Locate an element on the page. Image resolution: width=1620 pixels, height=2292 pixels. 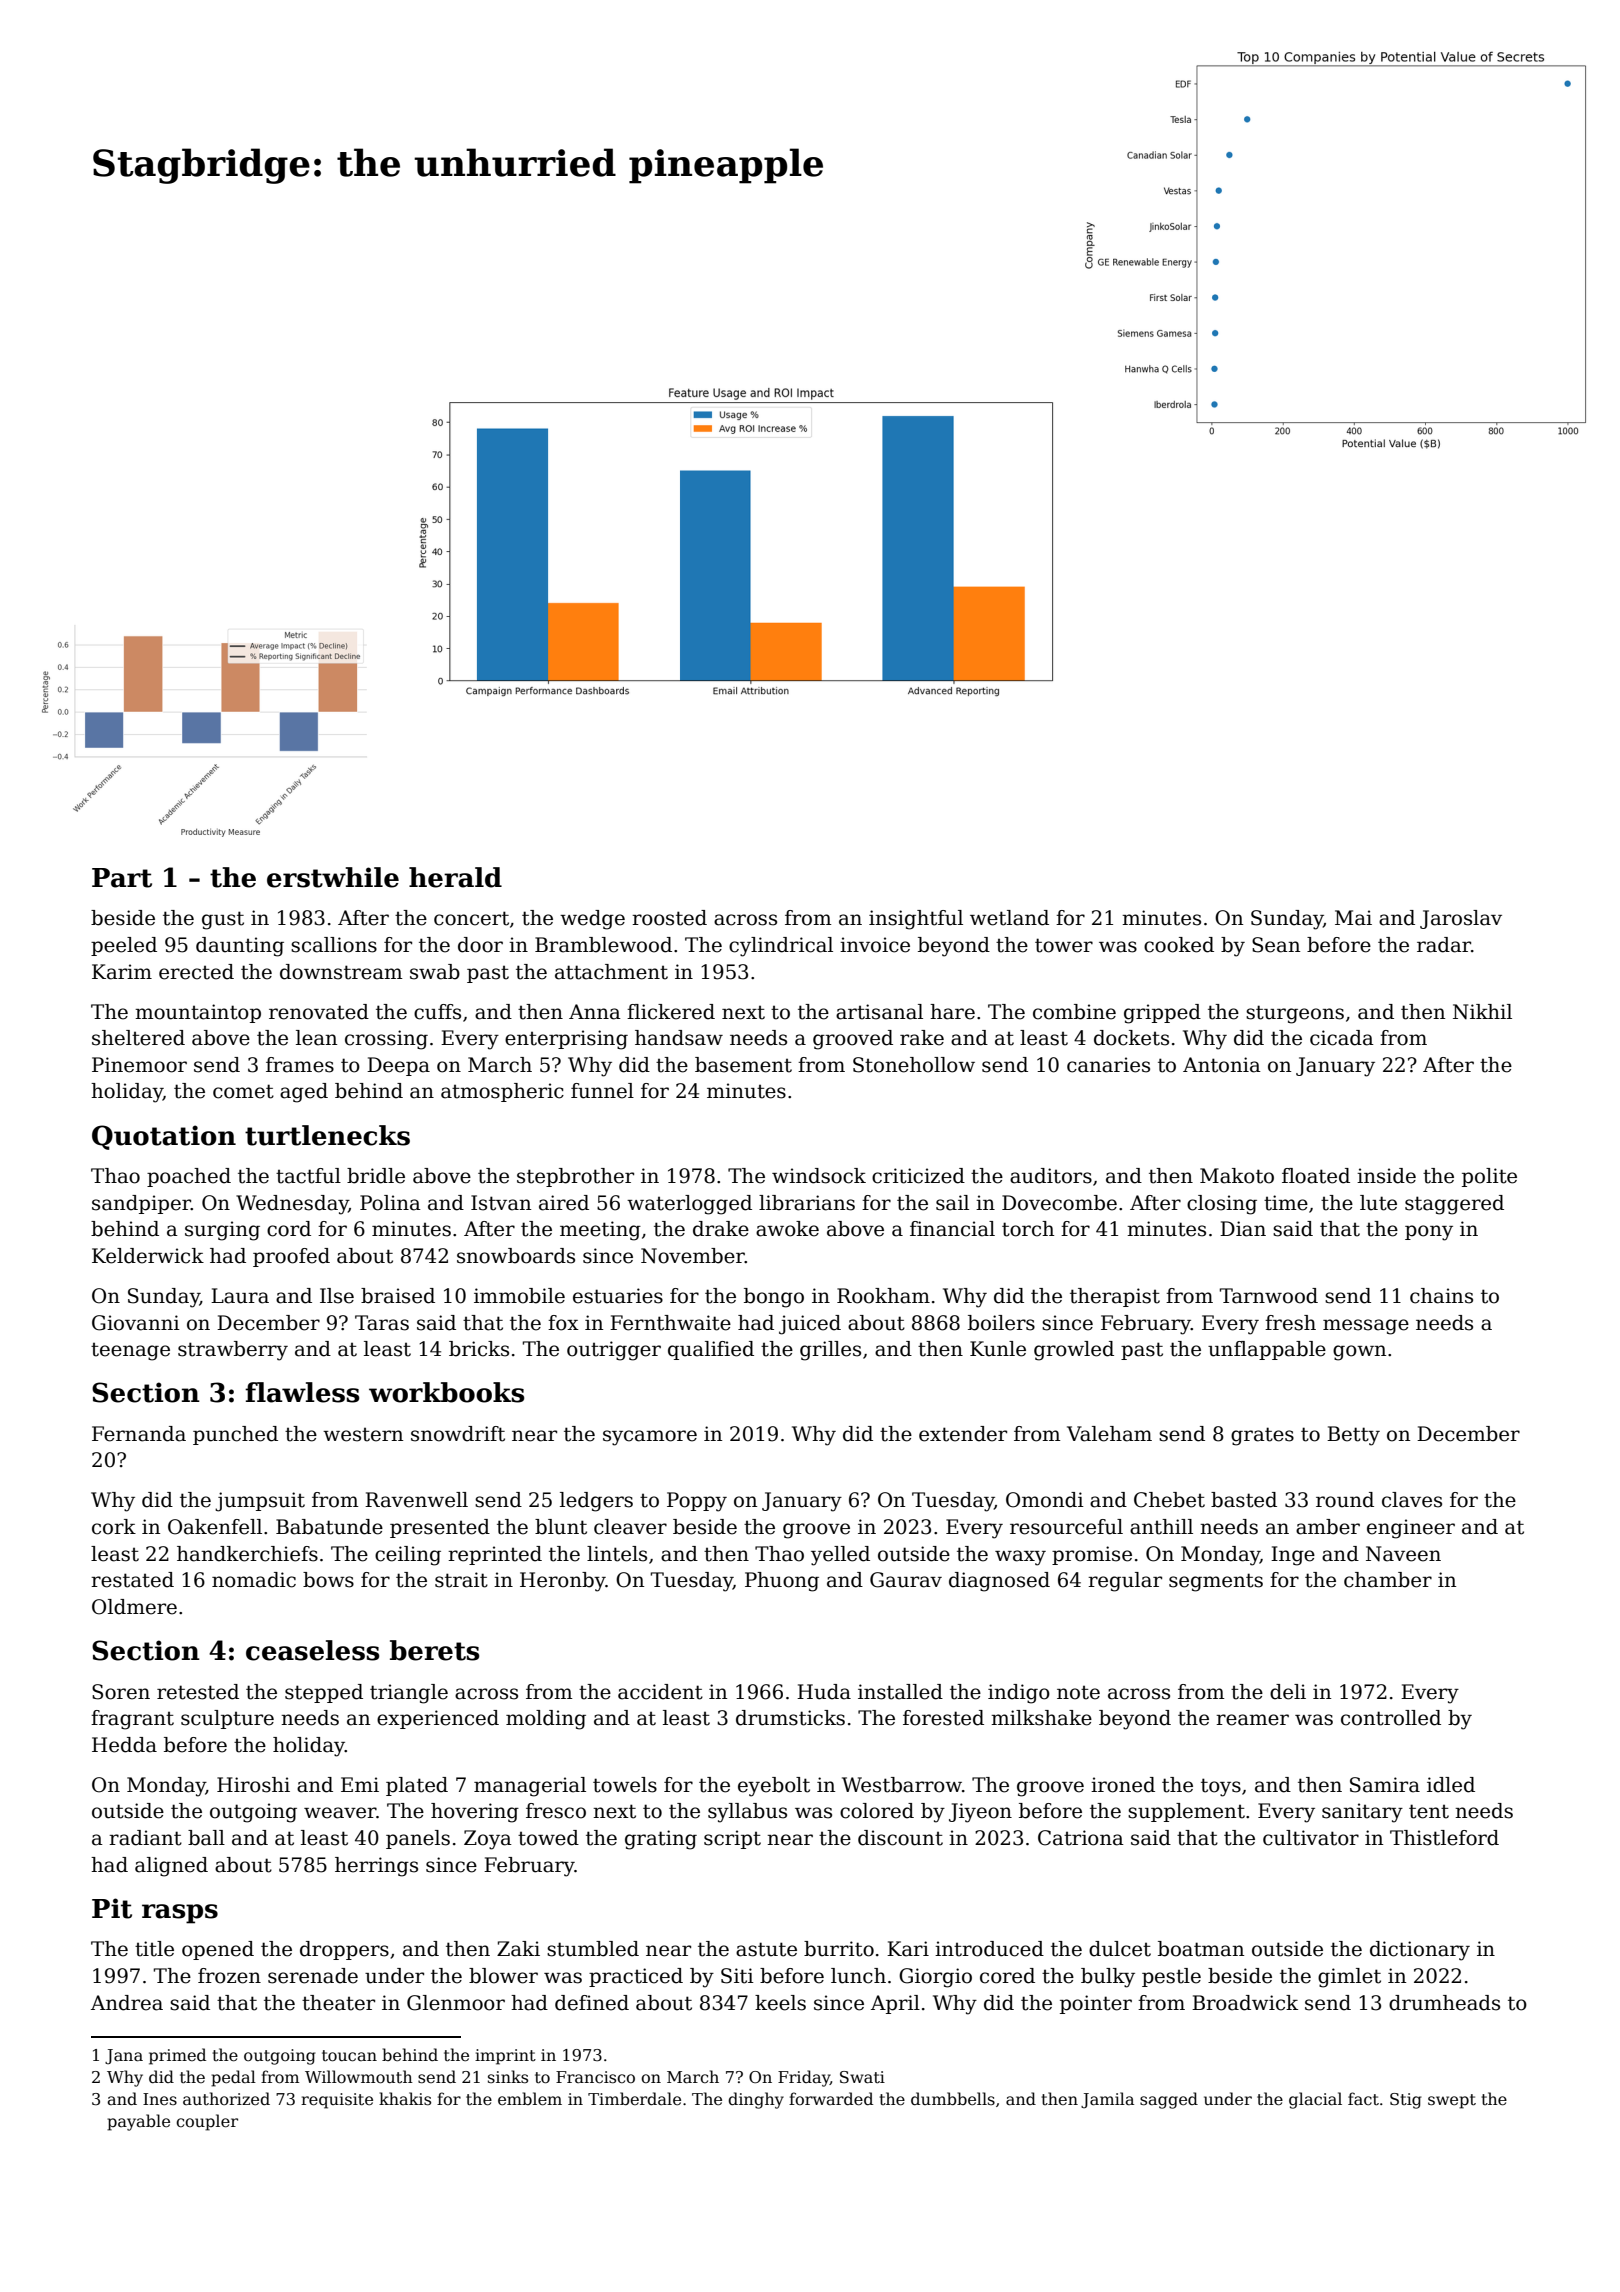
Part is located at coordinates (122, 878).
